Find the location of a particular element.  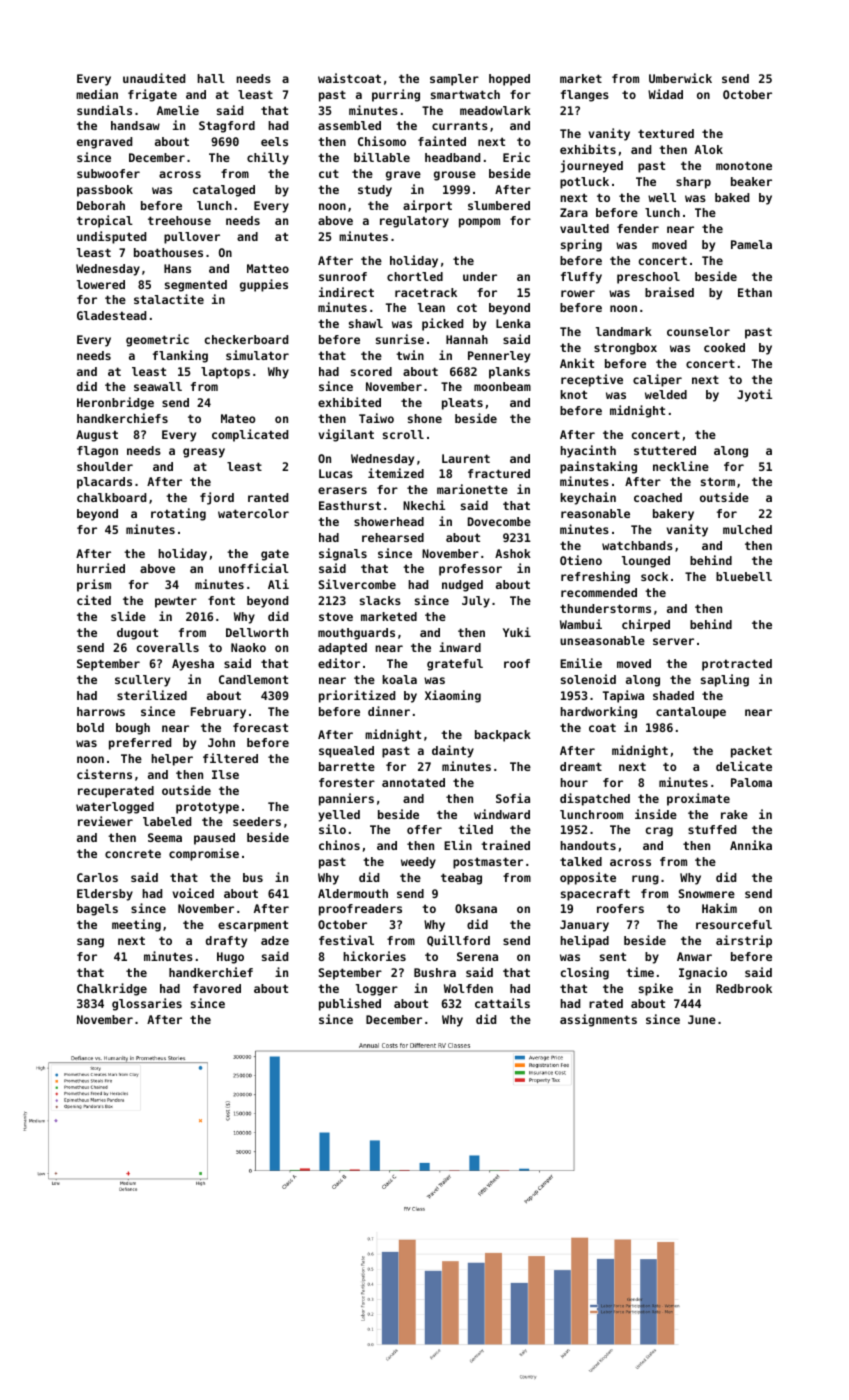

protracted is located at coordinates (737, 665).
